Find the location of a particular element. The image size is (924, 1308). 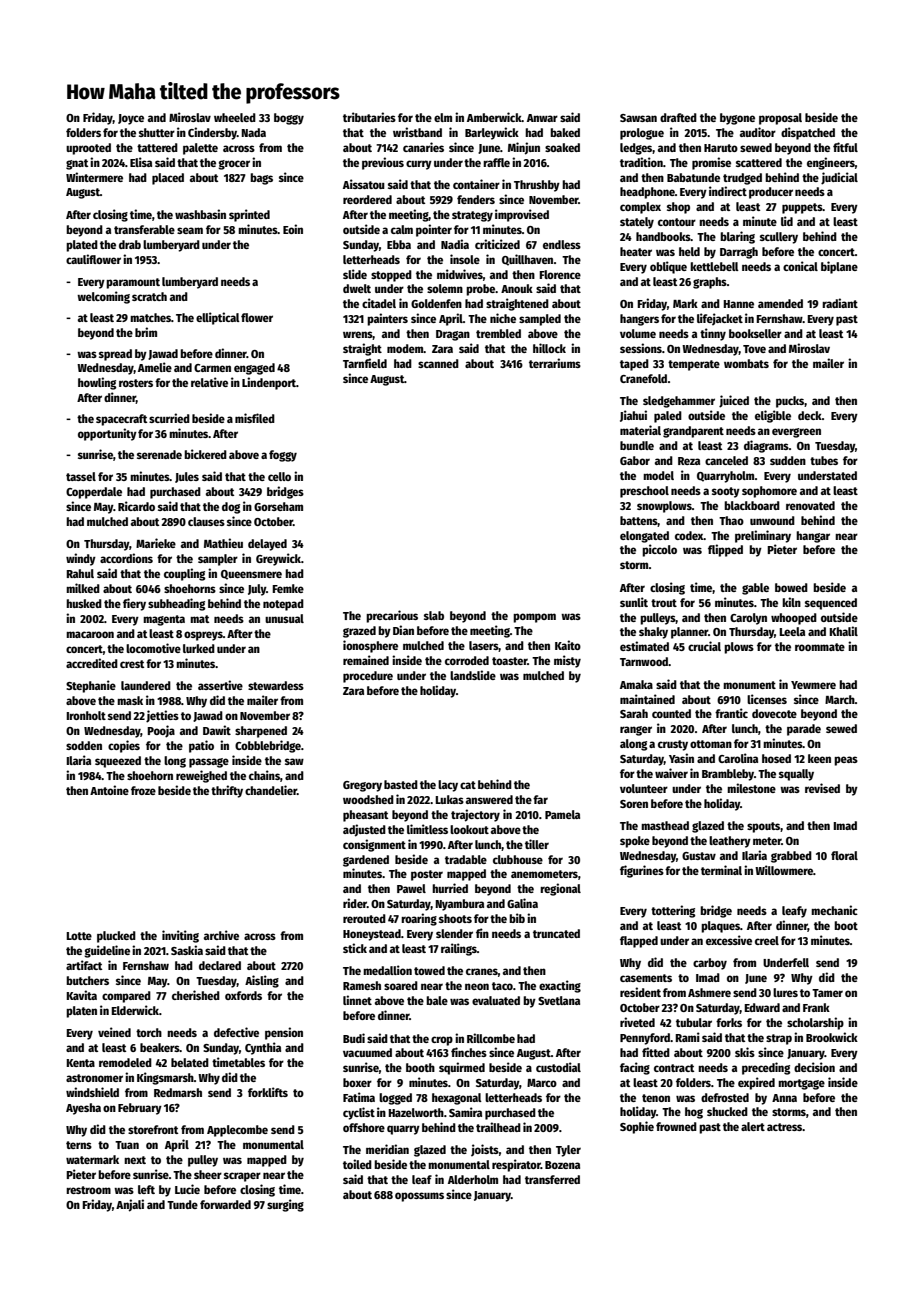

proposal is located at coordinates (780, 119).
